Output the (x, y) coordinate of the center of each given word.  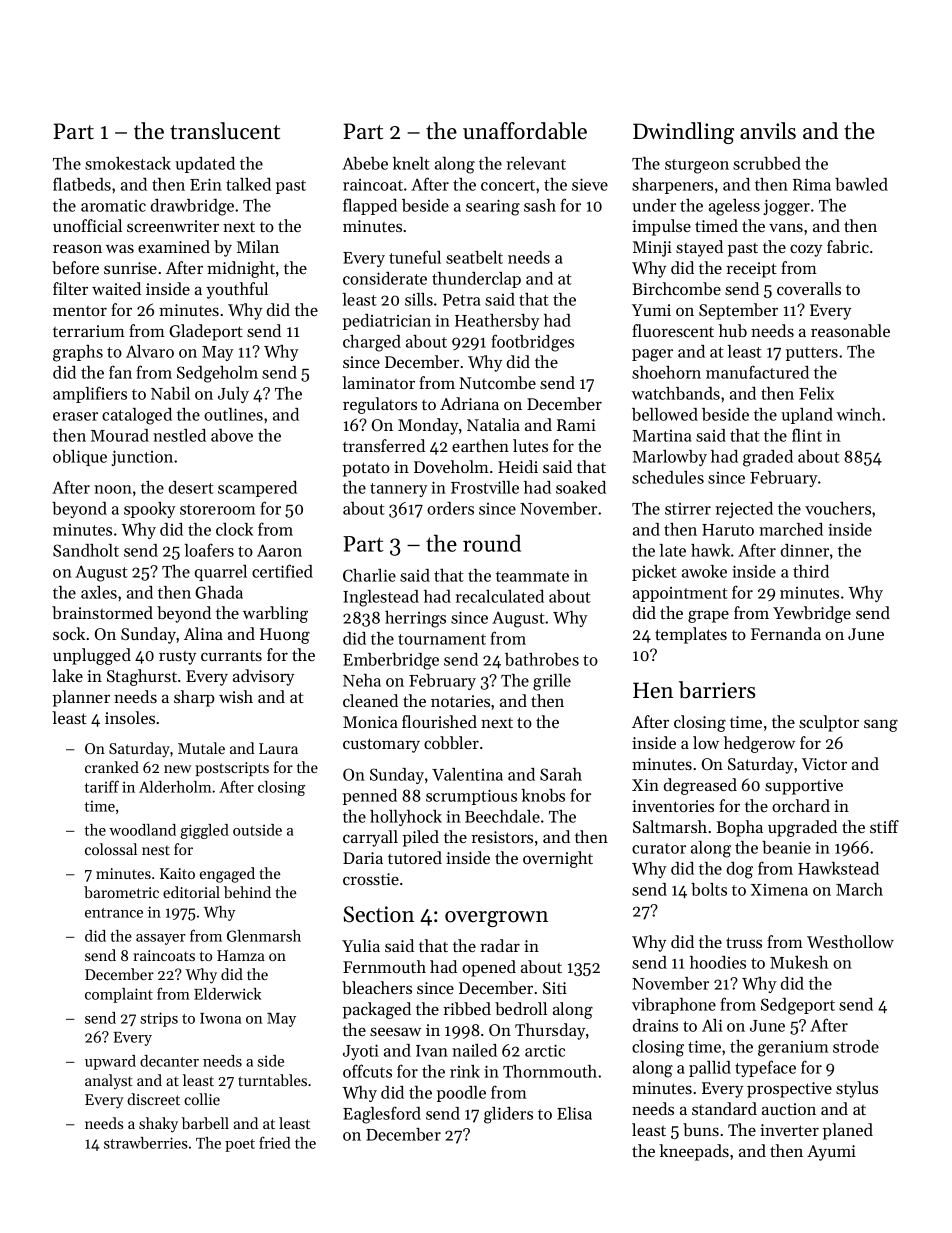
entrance (114, 913)
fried (275, 1142)
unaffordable (525, 131)
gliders (508, 1115)
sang (881, 725)
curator (659, 848)
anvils (768, 131)
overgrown (496, 919)
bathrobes (542, 659)
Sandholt (86, 550)
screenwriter (173, 226)
